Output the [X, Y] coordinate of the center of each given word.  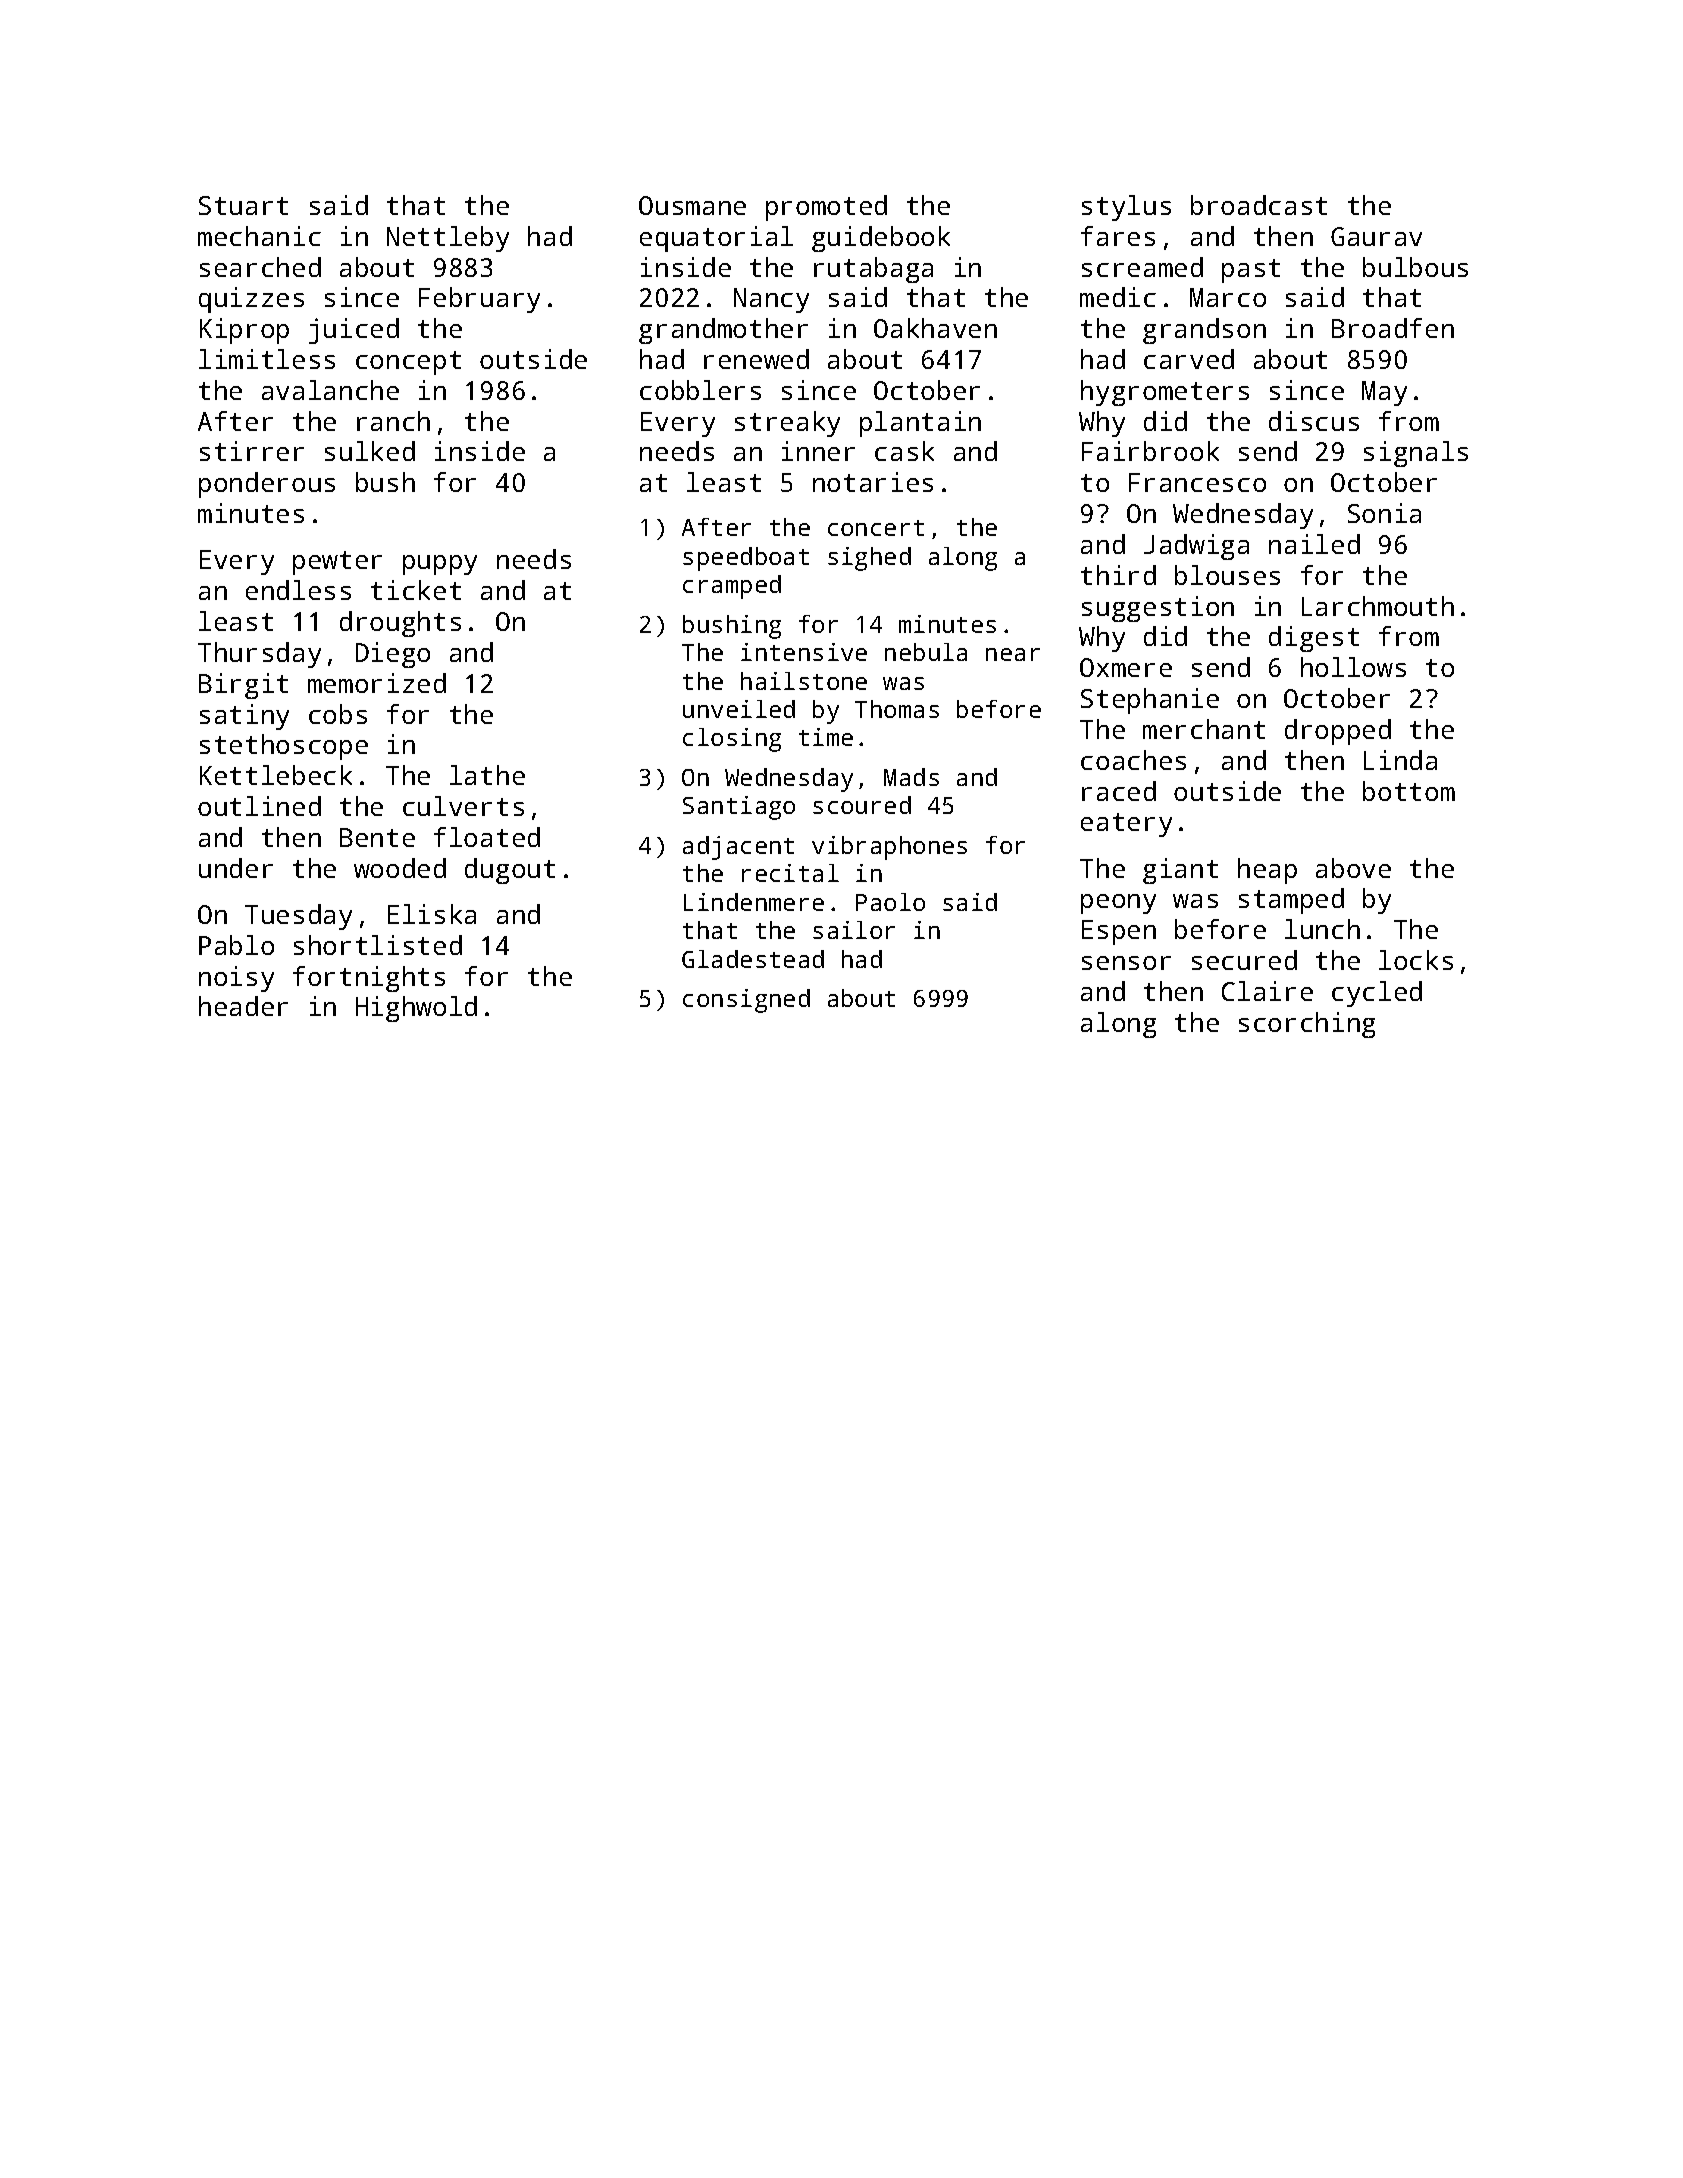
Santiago [739, 808]
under [236, 868]
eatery [1126, 825]
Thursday [259, 655]
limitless [267, 359]
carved [1189, 359]
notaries [873, 482]
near [1013, 654]
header [243, 1006]
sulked [370, 451]
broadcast [1259, 205]
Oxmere [1126, 667]
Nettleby [448, 239]
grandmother [723, 331]
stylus [1126, 208]
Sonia [1384, 513]
